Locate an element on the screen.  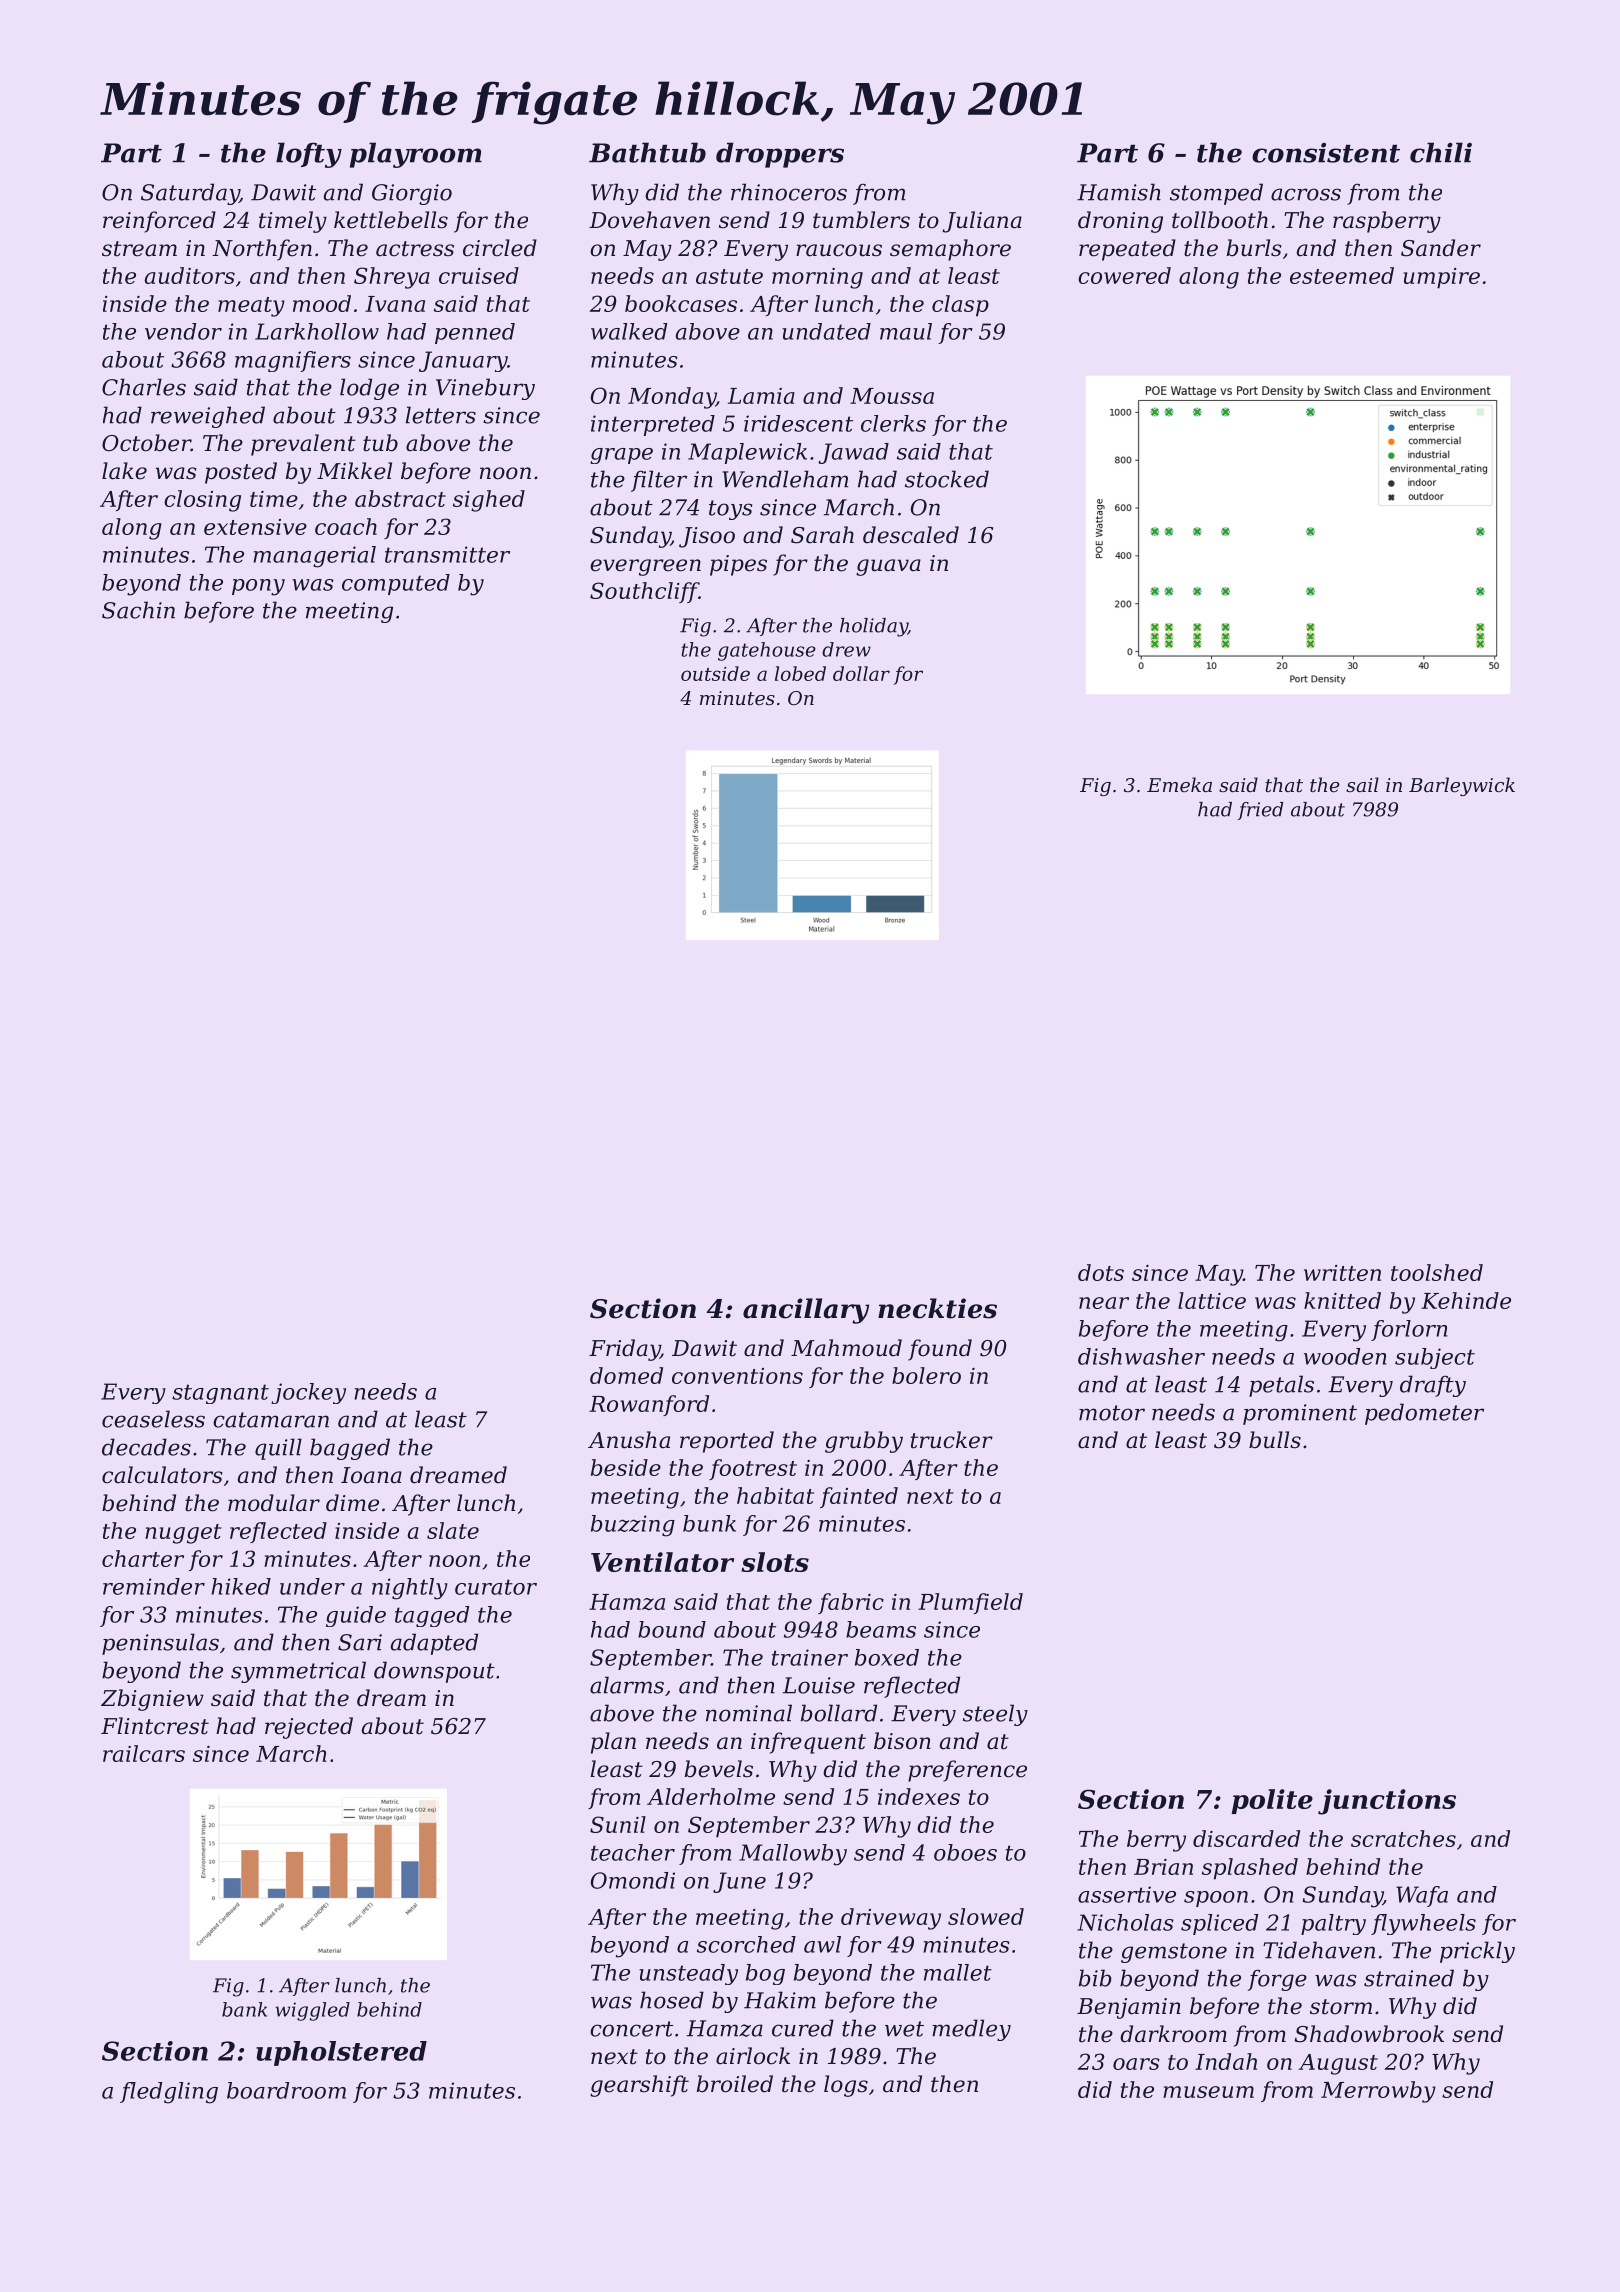
extensive is located at coordinates (255, 527).
